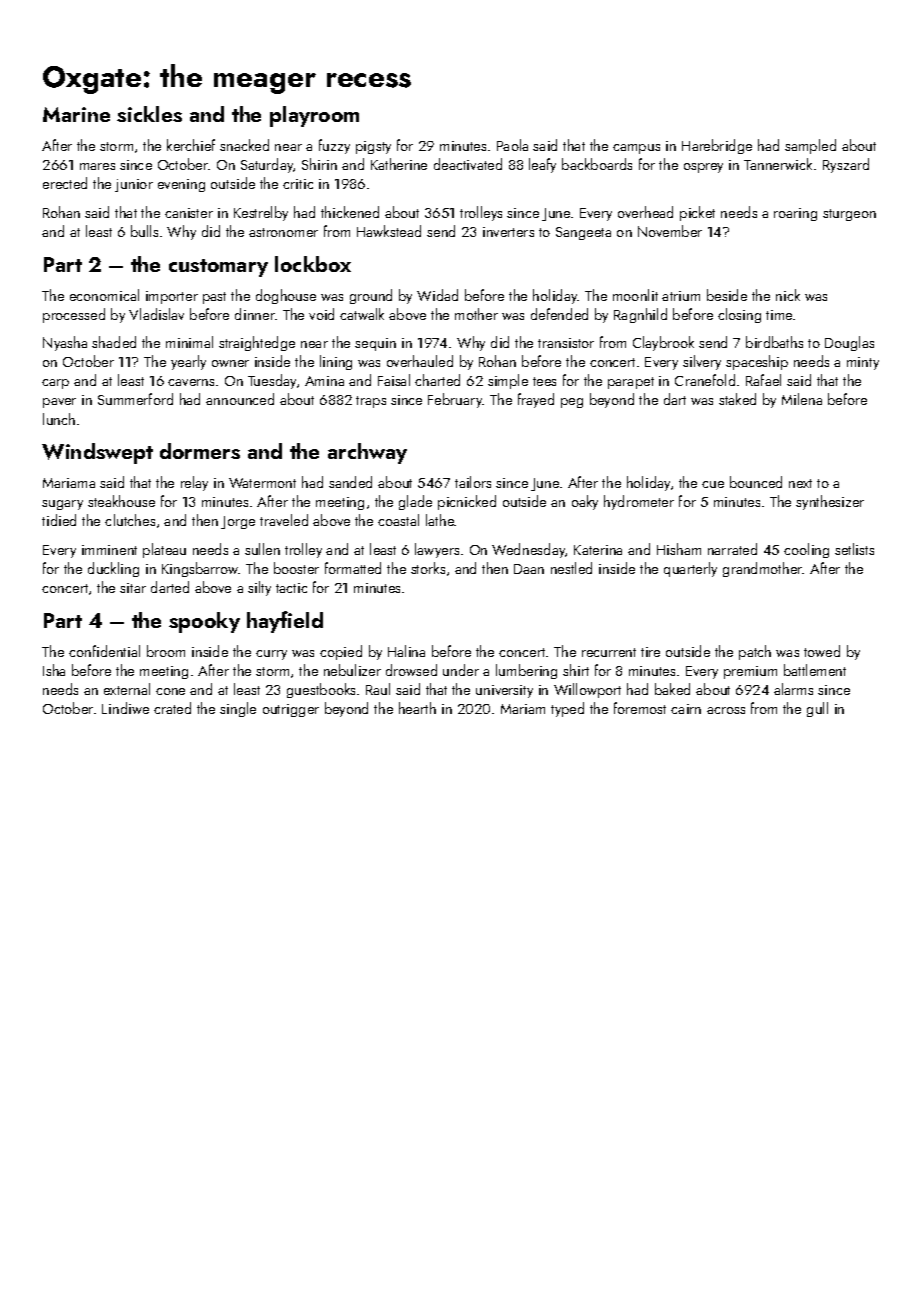 This screenshot has width=924, height=1308. I want to click on transistor, so click(566, 343).
